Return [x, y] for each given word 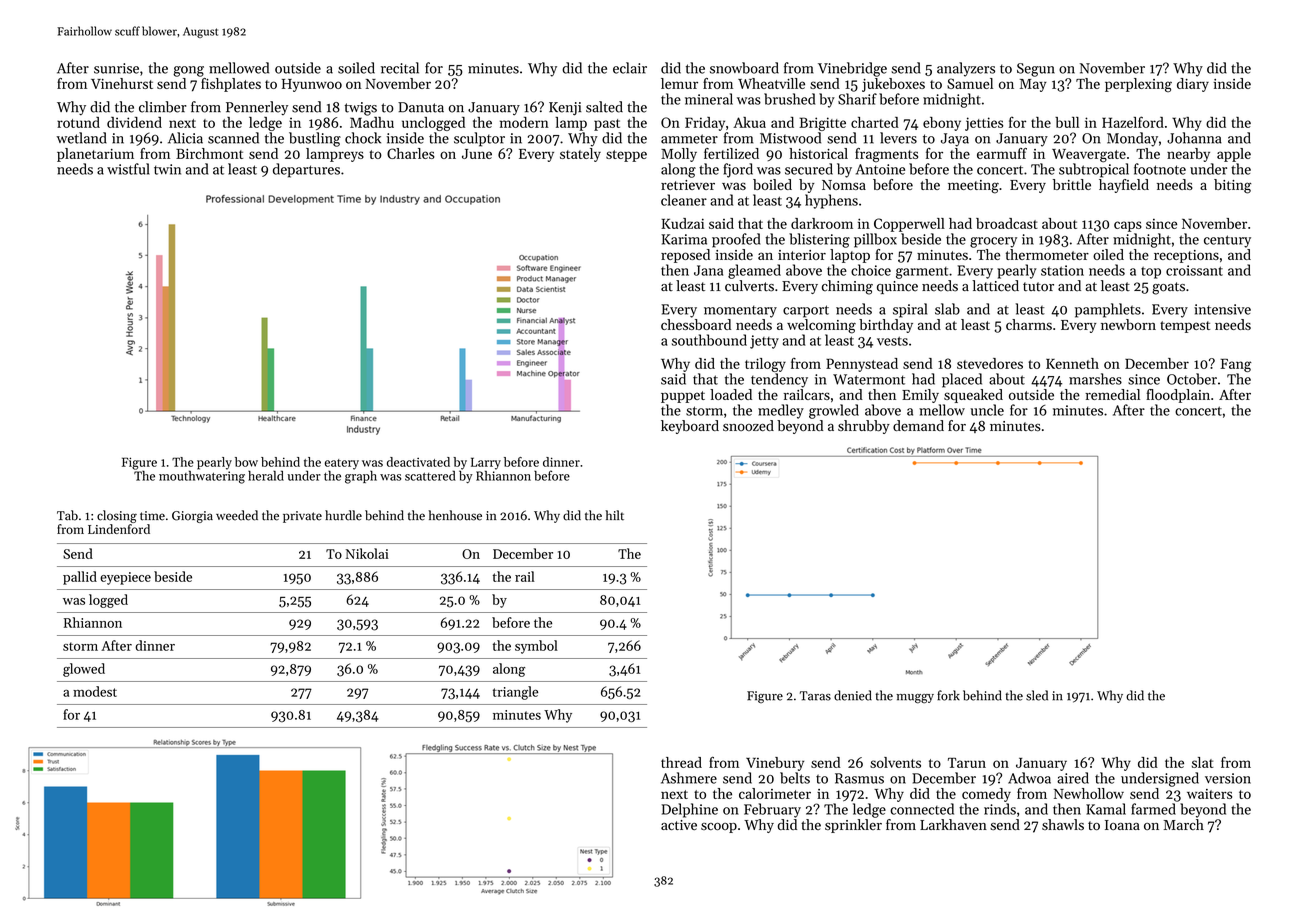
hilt [614, 515]
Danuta [421, 107]
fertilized [731, 153]
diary [1193, 85]
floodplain [1178, 396]
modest [95, 691]
